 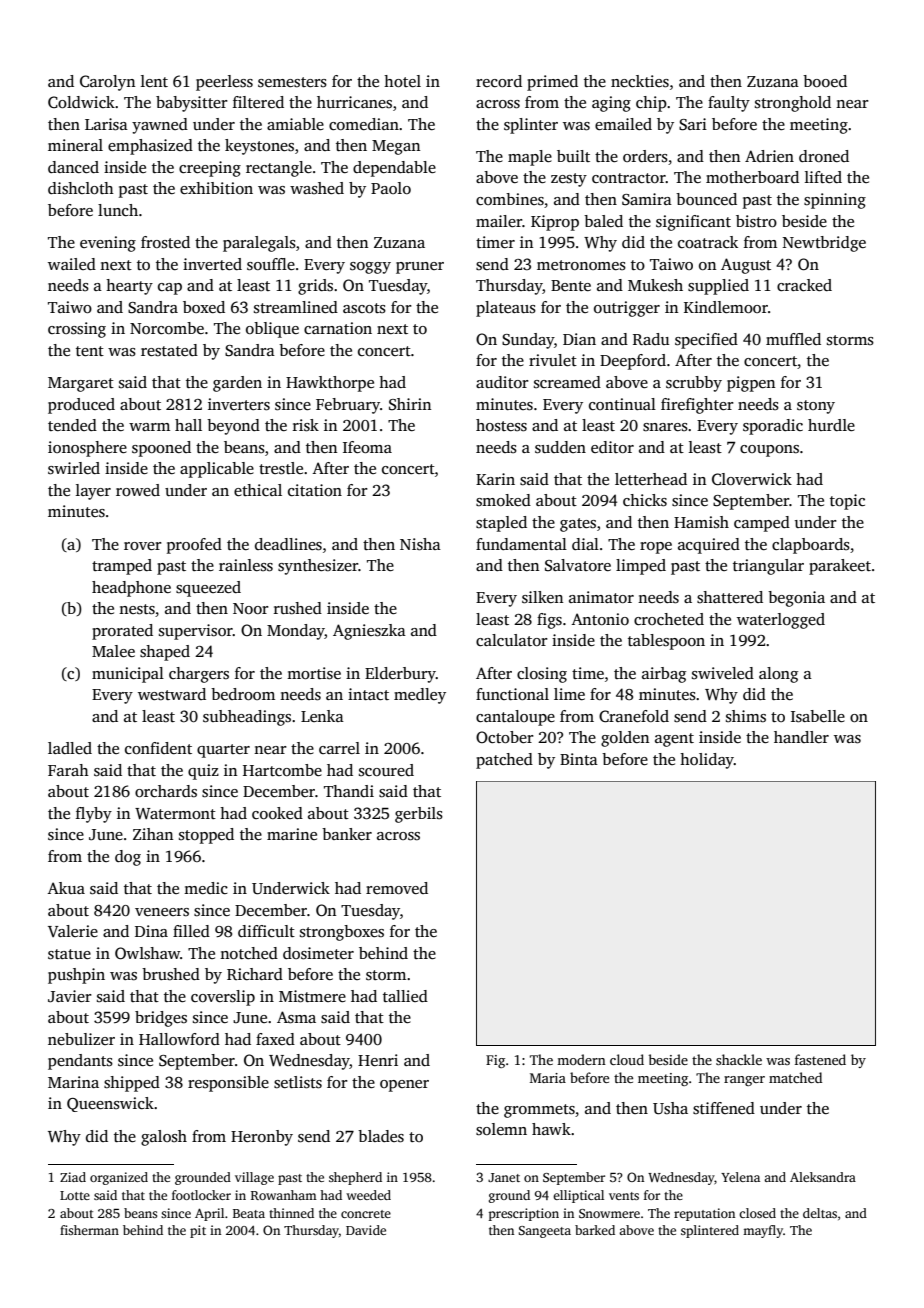 I want to click on souffle, so click(x=271, y=264).
